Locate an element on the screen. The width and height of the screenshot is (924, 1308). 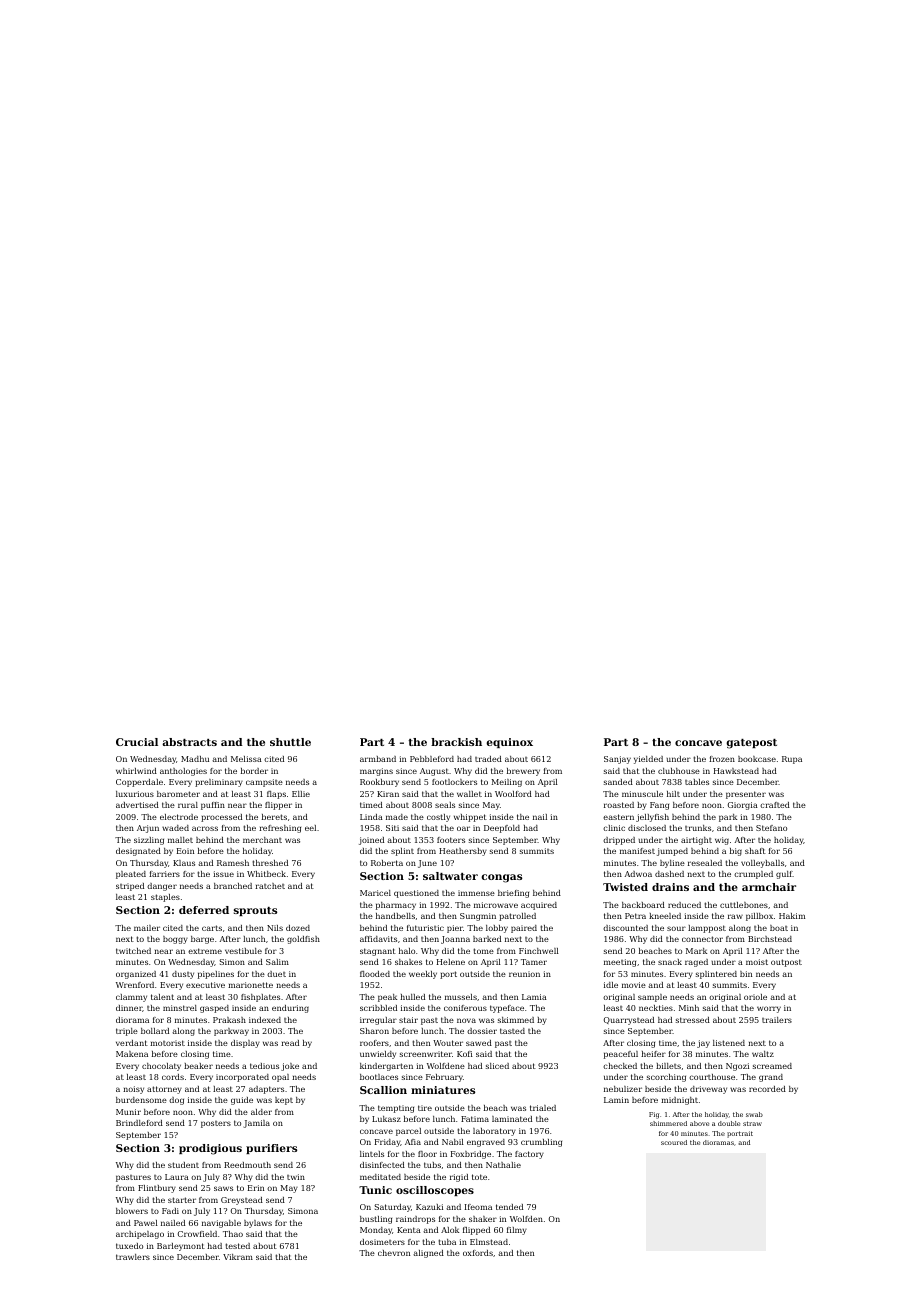
traded is located at coordinates (488, 759).
